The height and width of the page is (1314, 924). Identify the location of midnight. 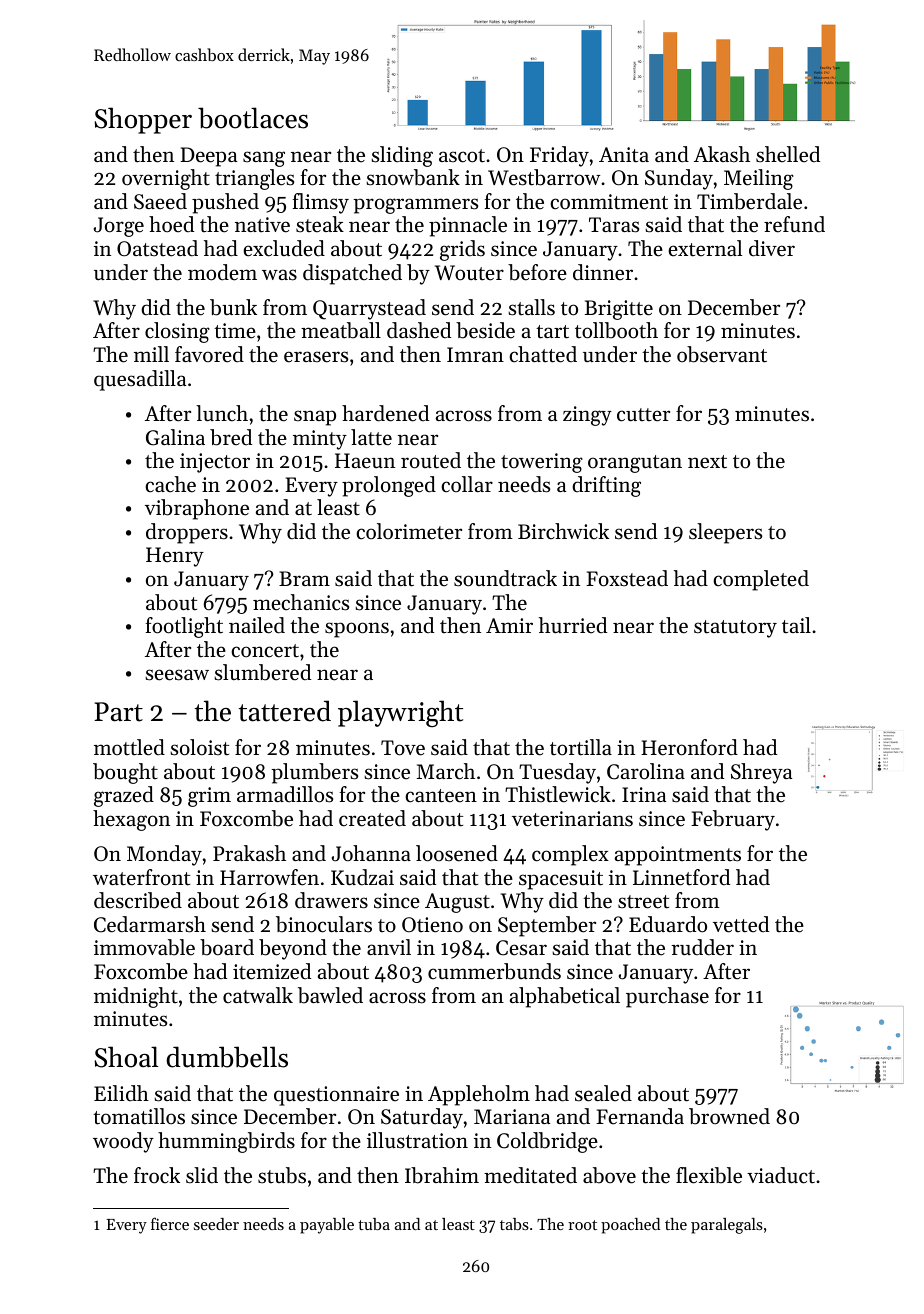
(136, 997).
